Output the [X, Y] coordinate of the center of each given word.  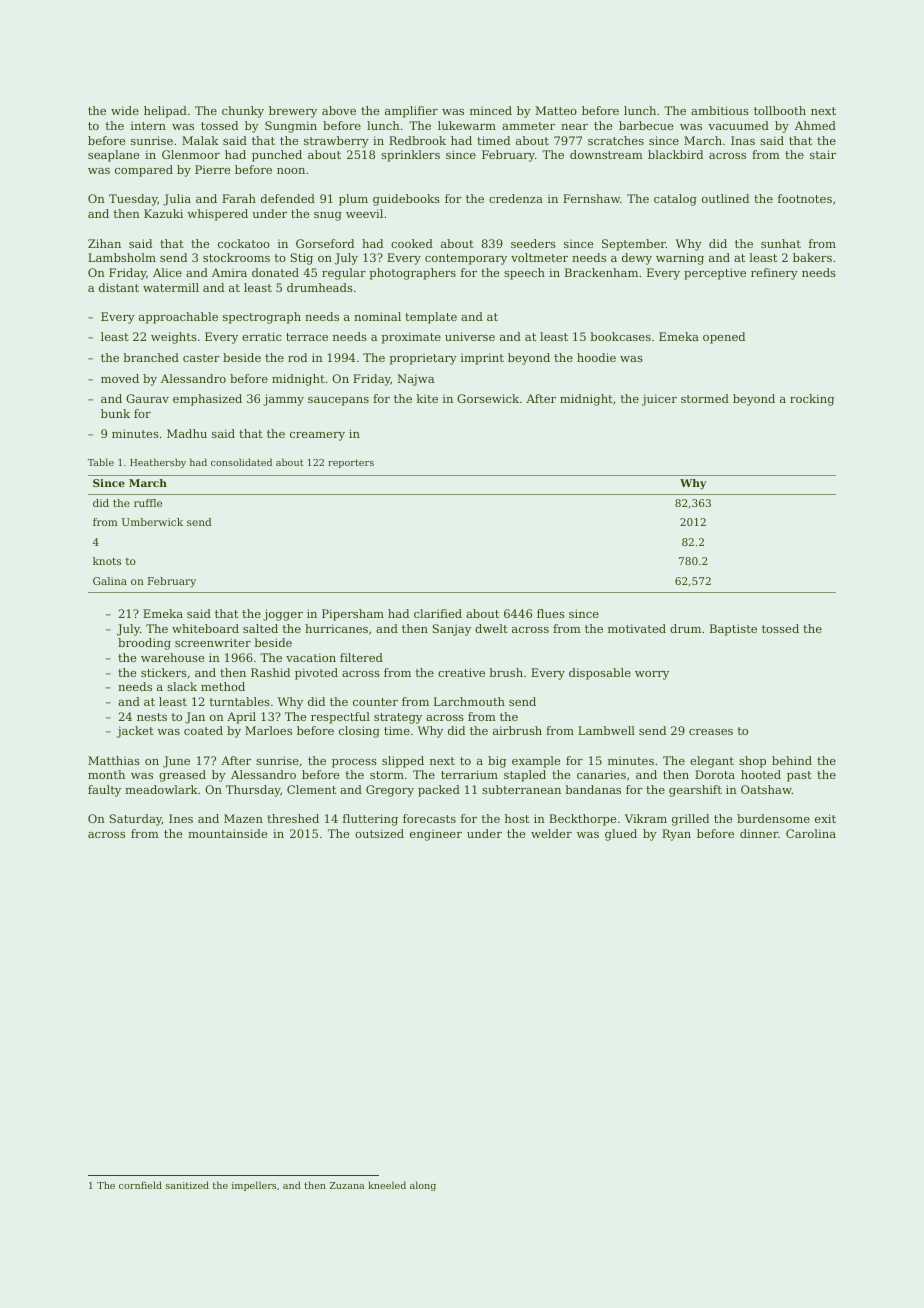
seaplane [113, 156]
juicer [659, 400]
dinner [759, 833]
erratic [262, 336]
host [517, 818]
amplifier [411, 112]
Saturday [136, 820]
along [423, 1186]
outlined [725, 198]
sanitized [187, 1185]
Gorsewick [488, 398]
